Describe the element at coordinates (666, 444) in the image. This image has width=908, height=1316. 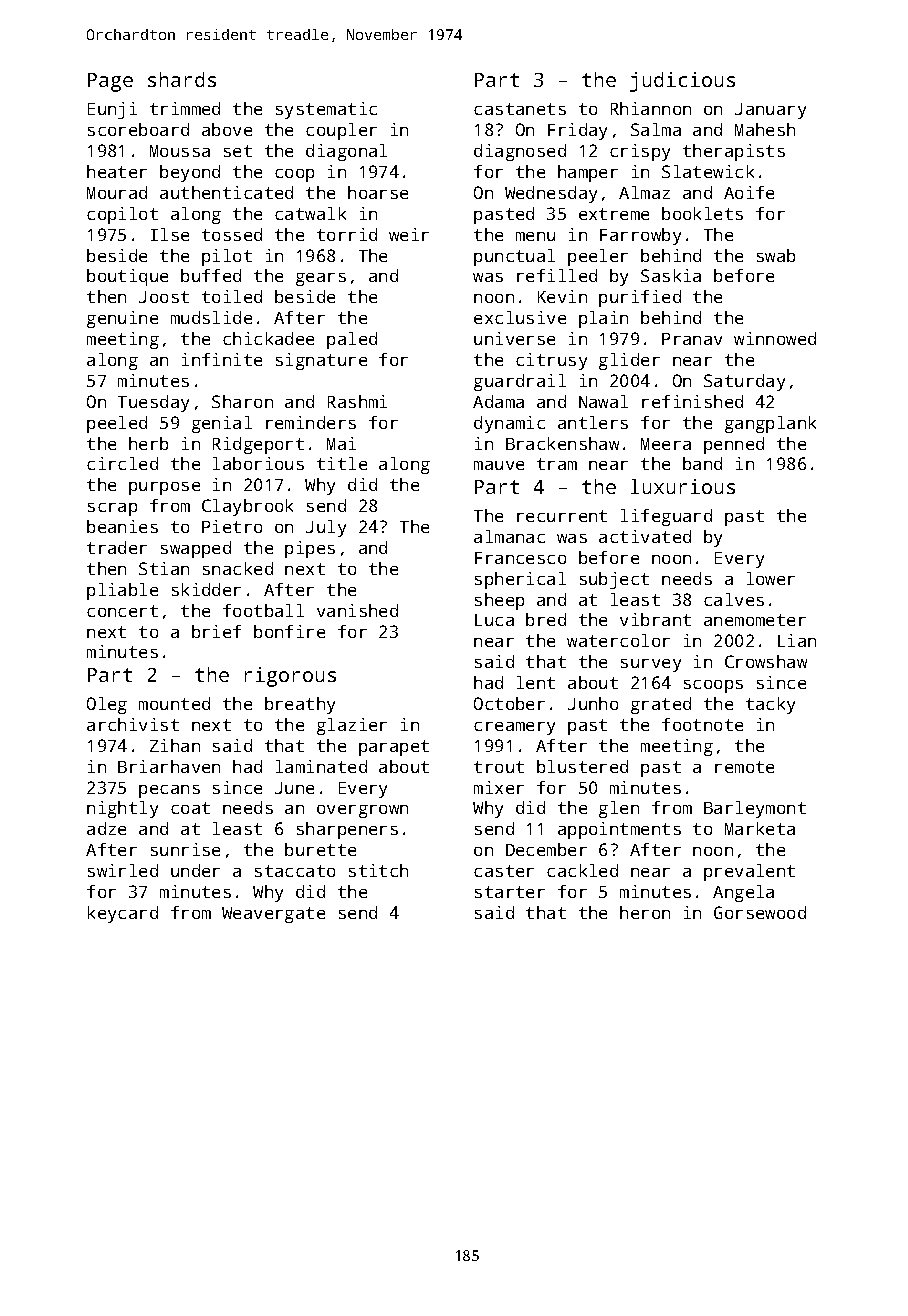
I see `Meera` at that location.
